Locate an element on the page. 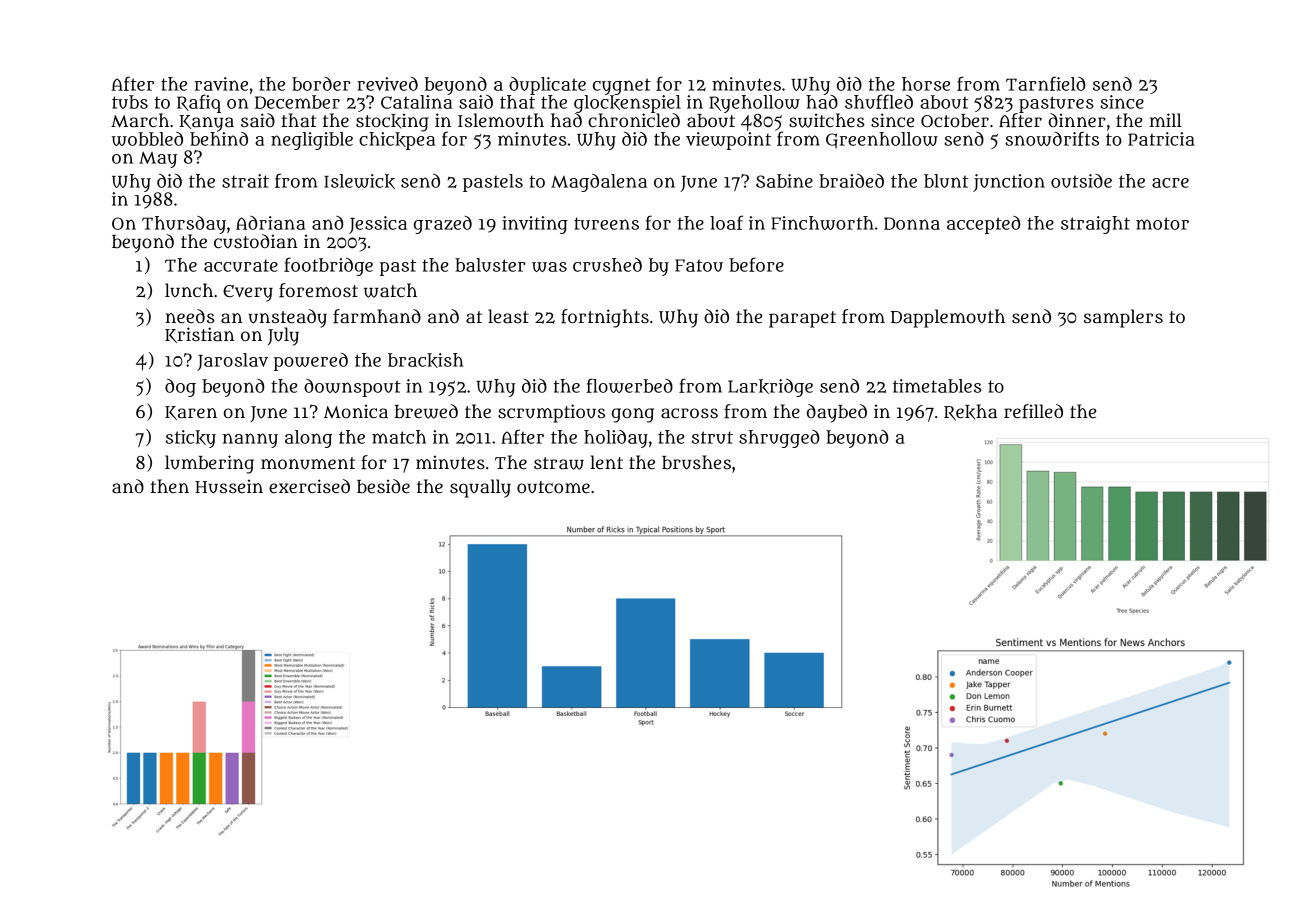  Dapplemouth is located at coordinates (948, 318).
